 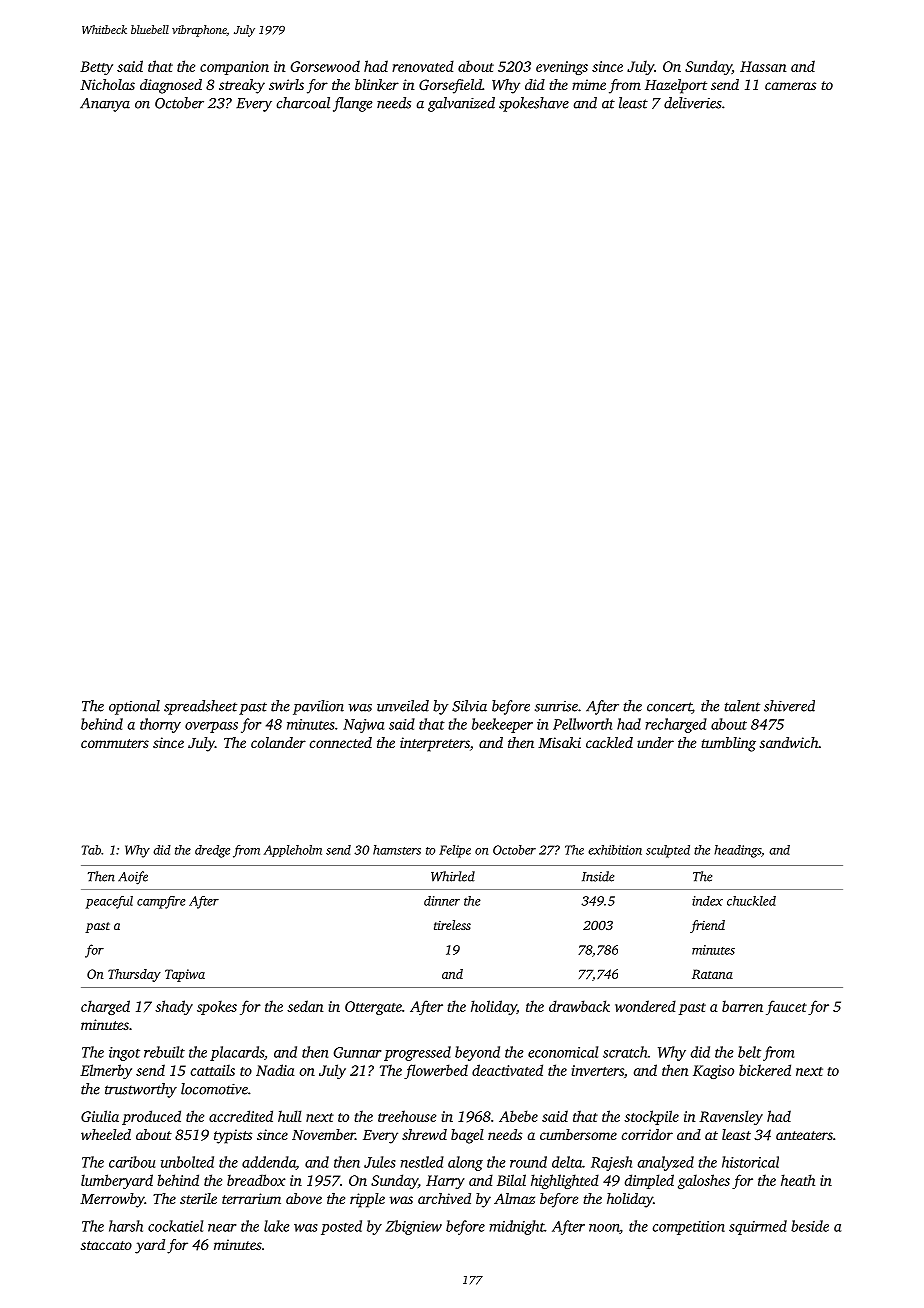 What do you see at coordinates (380, 1162) in the screenshot?
I see `Jules` at bounding box center [380, 1162].
